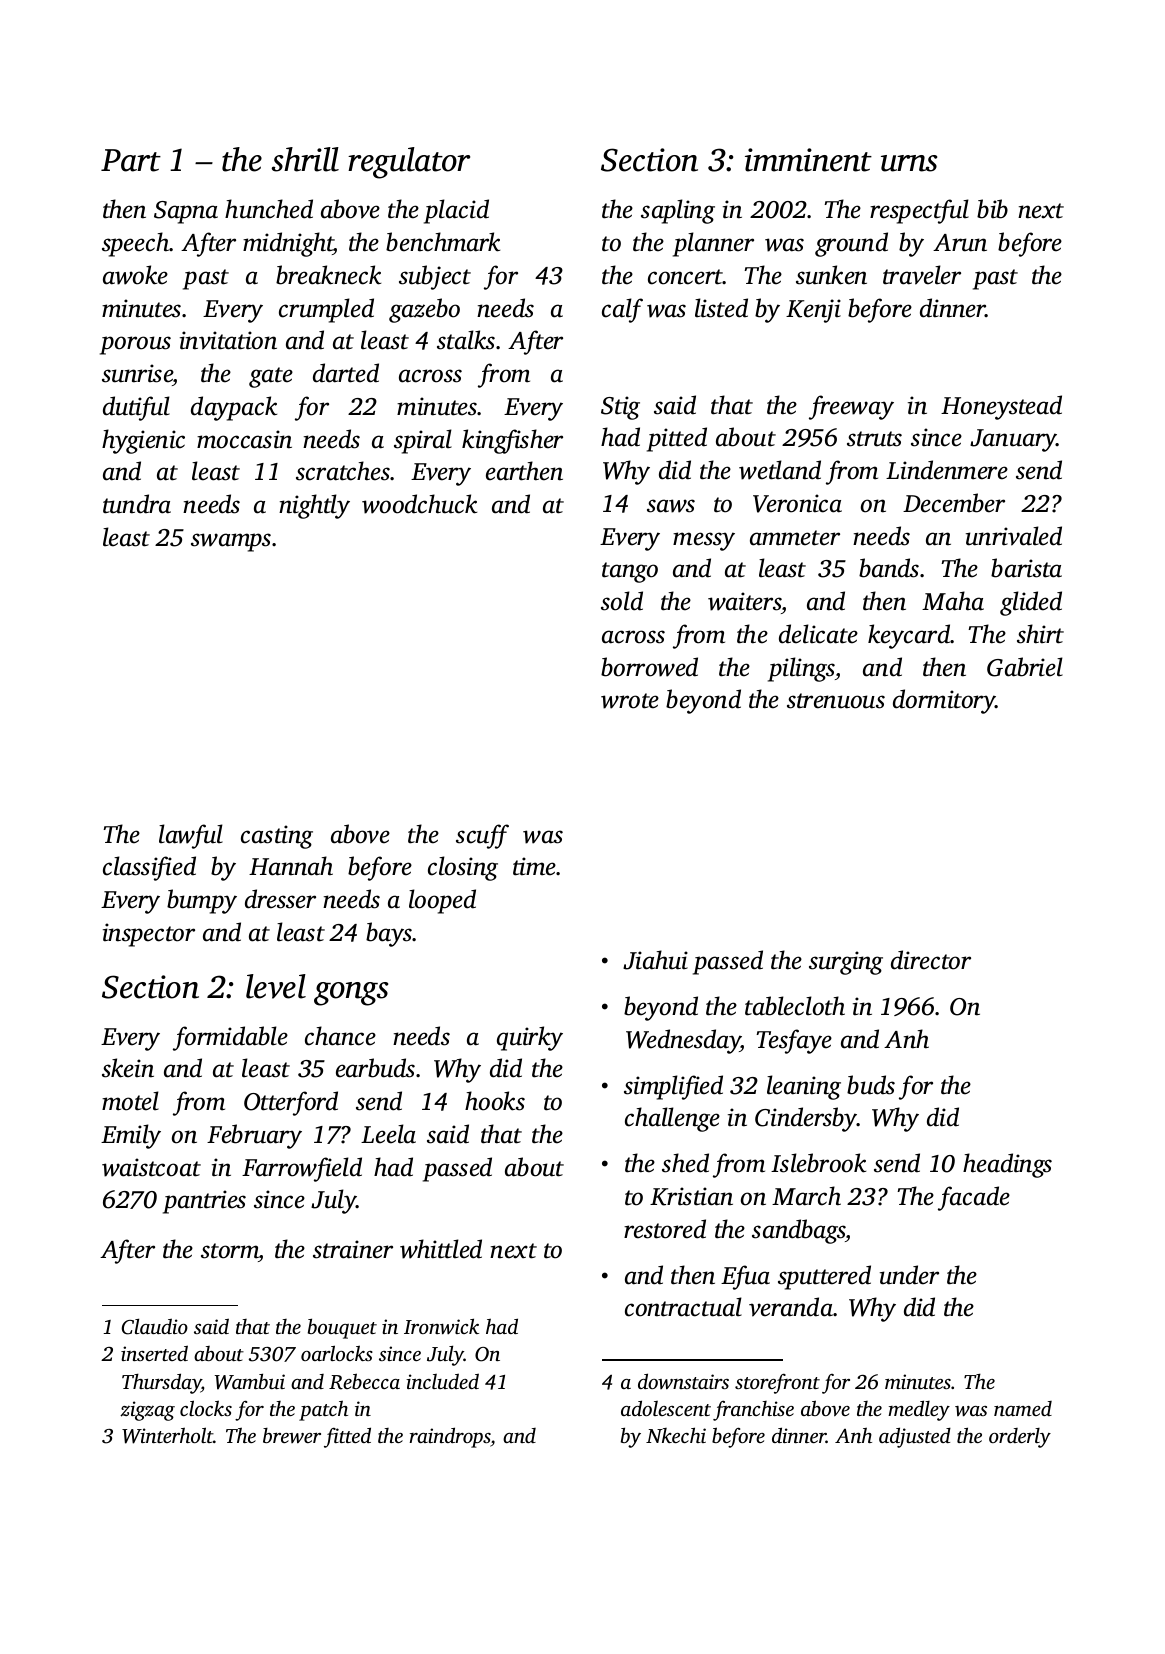  I want to click on pitted, so click(677, 439).
